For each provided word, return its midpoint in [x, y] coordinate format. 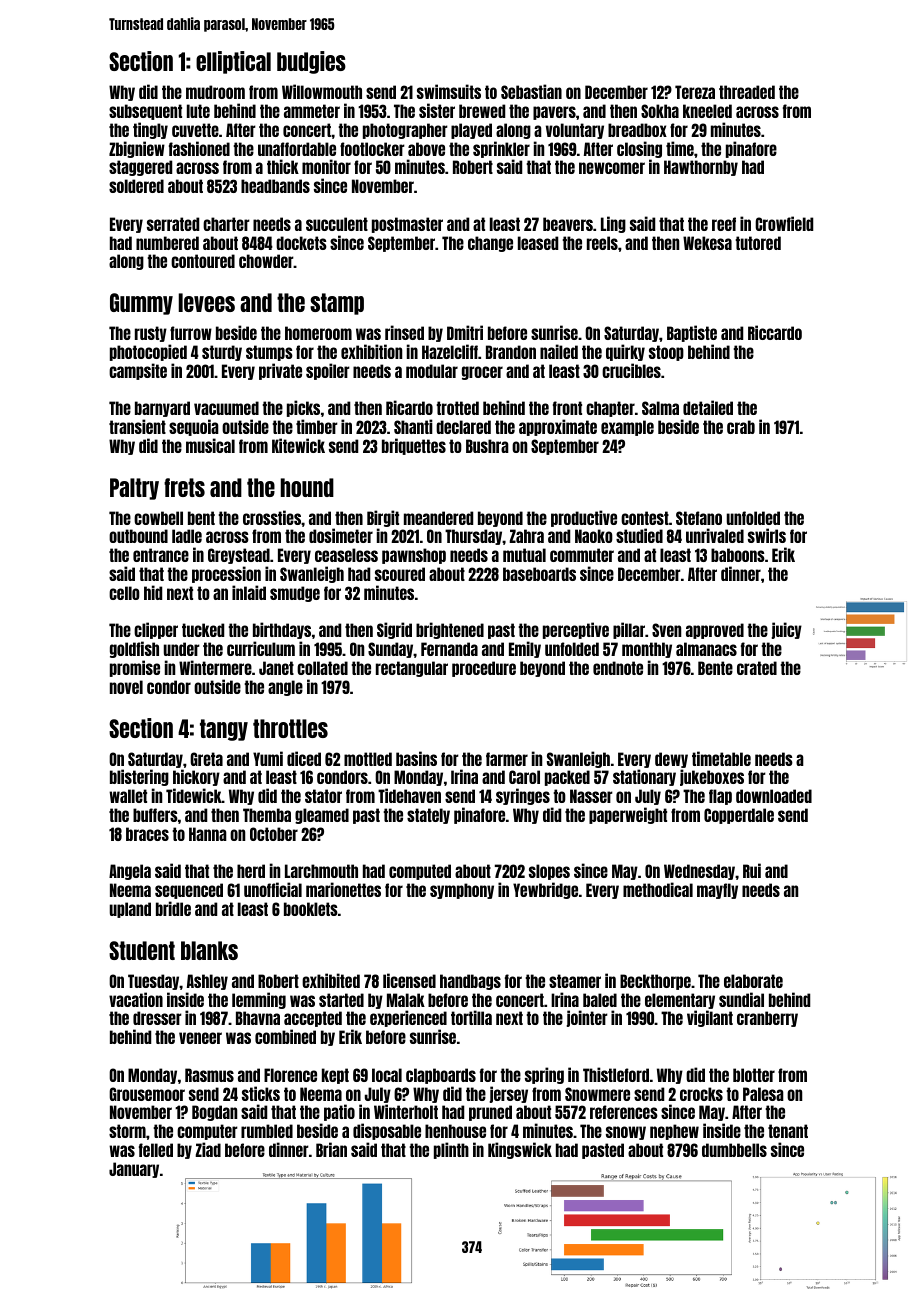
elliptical [233, 62]
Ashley [207, 982]
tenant [788, 1131]
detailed [708, 407]
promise [135, 668]
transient [137, 426]
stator [323, 796]
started [341, 1000]
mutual [524, 555]
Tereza [695, 92]
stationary [644, 777]
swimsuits [449, 91]
